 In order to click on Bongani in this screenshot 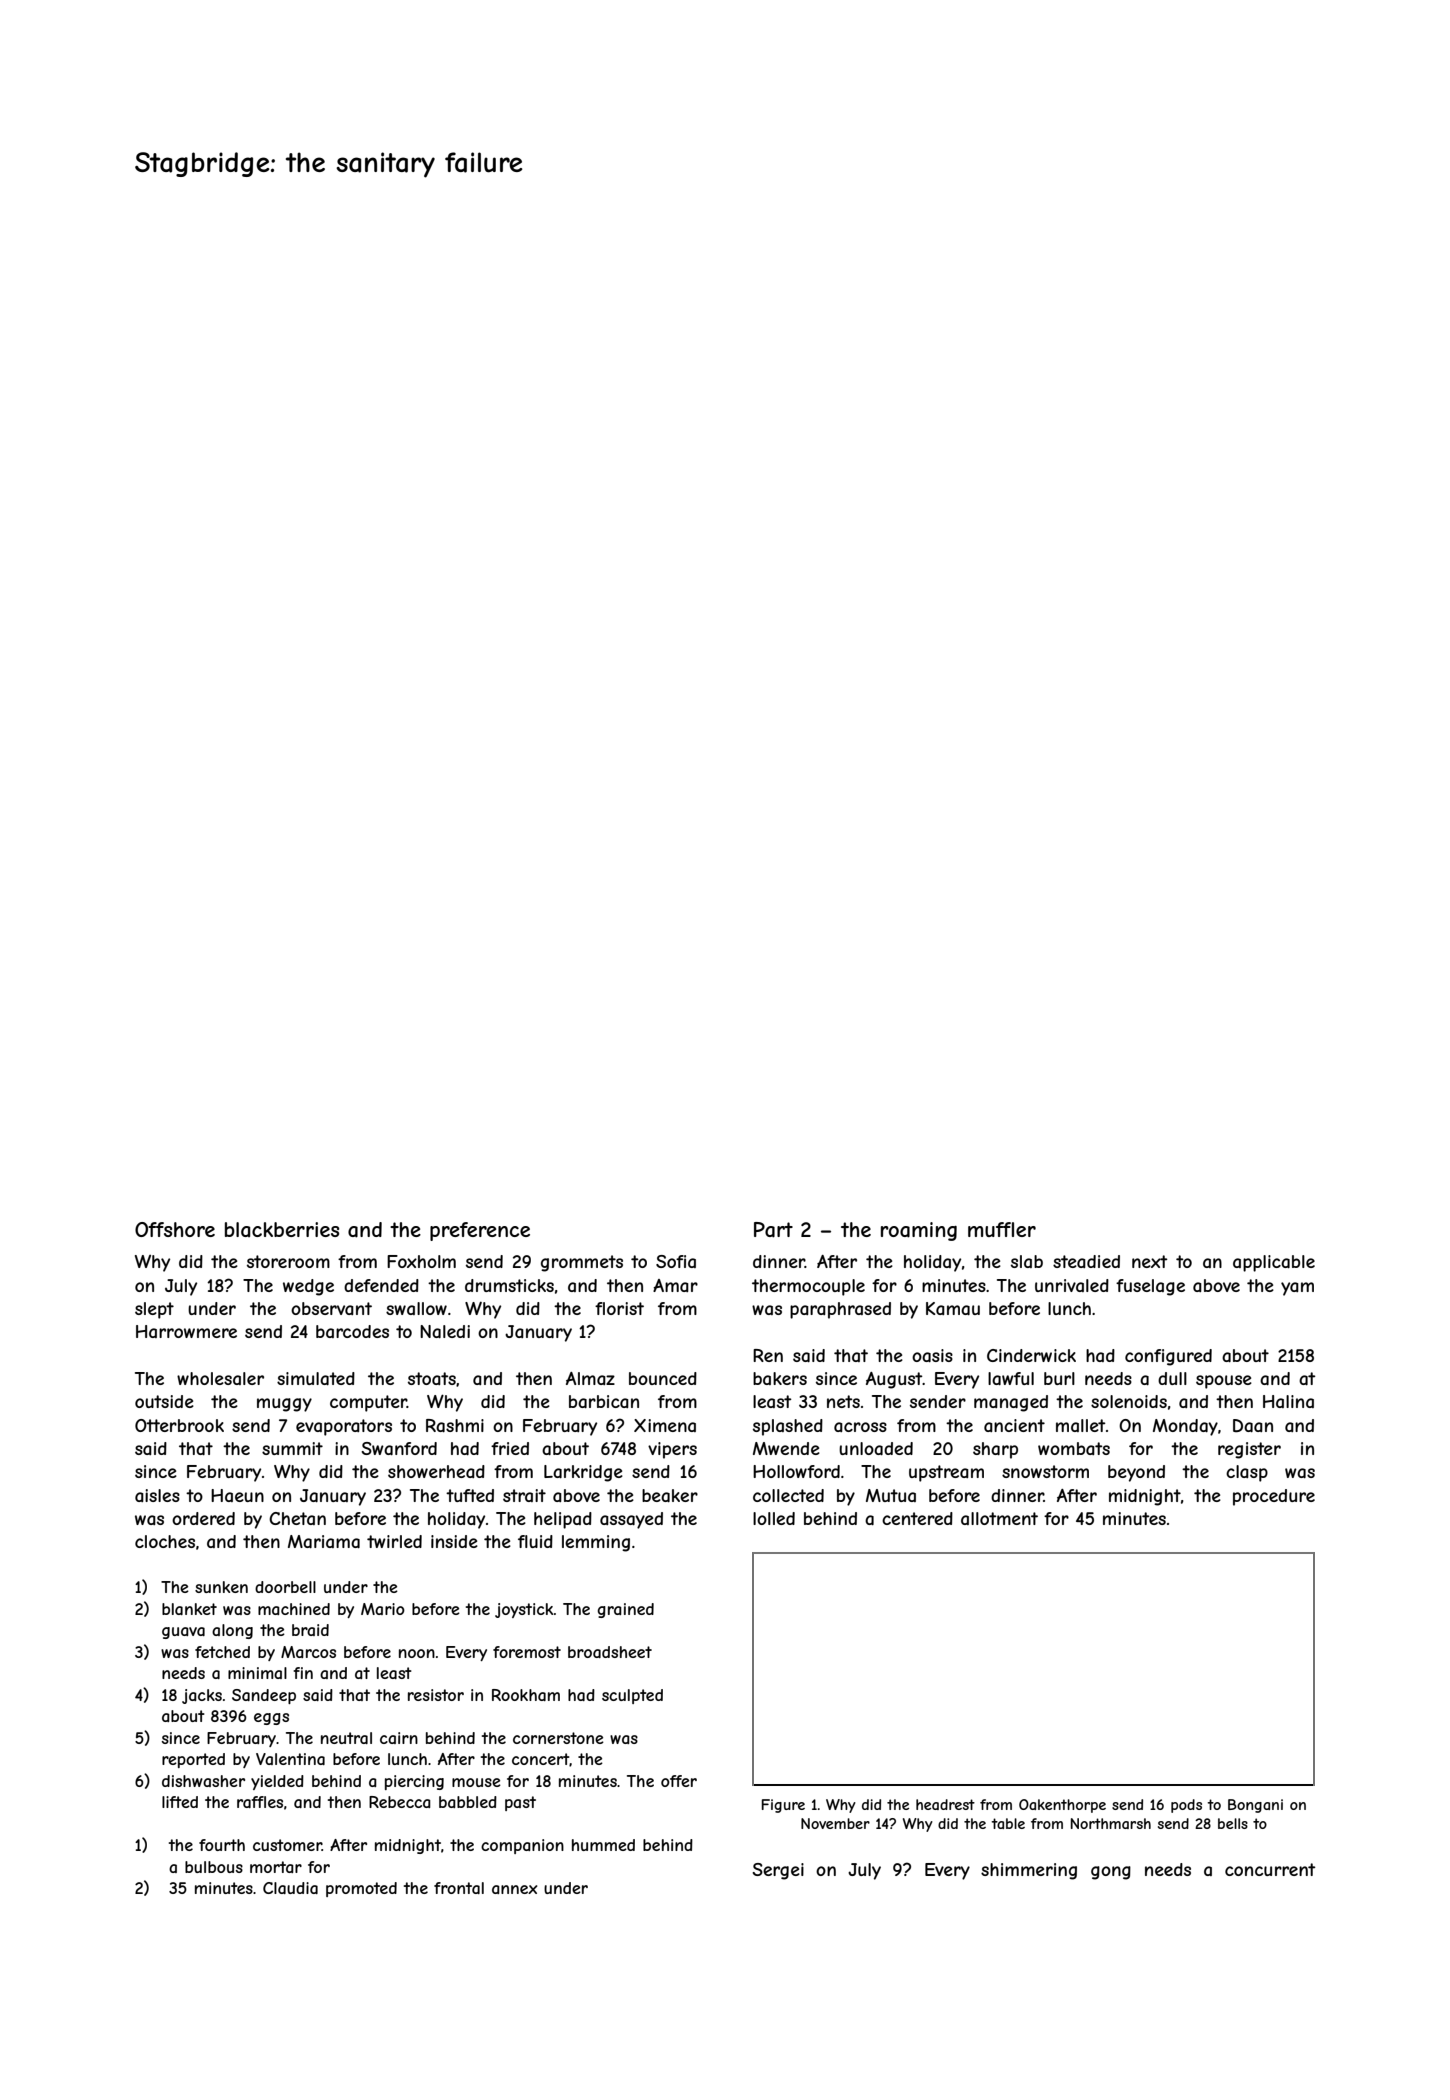, I will do `click(1255, 1806)`.
